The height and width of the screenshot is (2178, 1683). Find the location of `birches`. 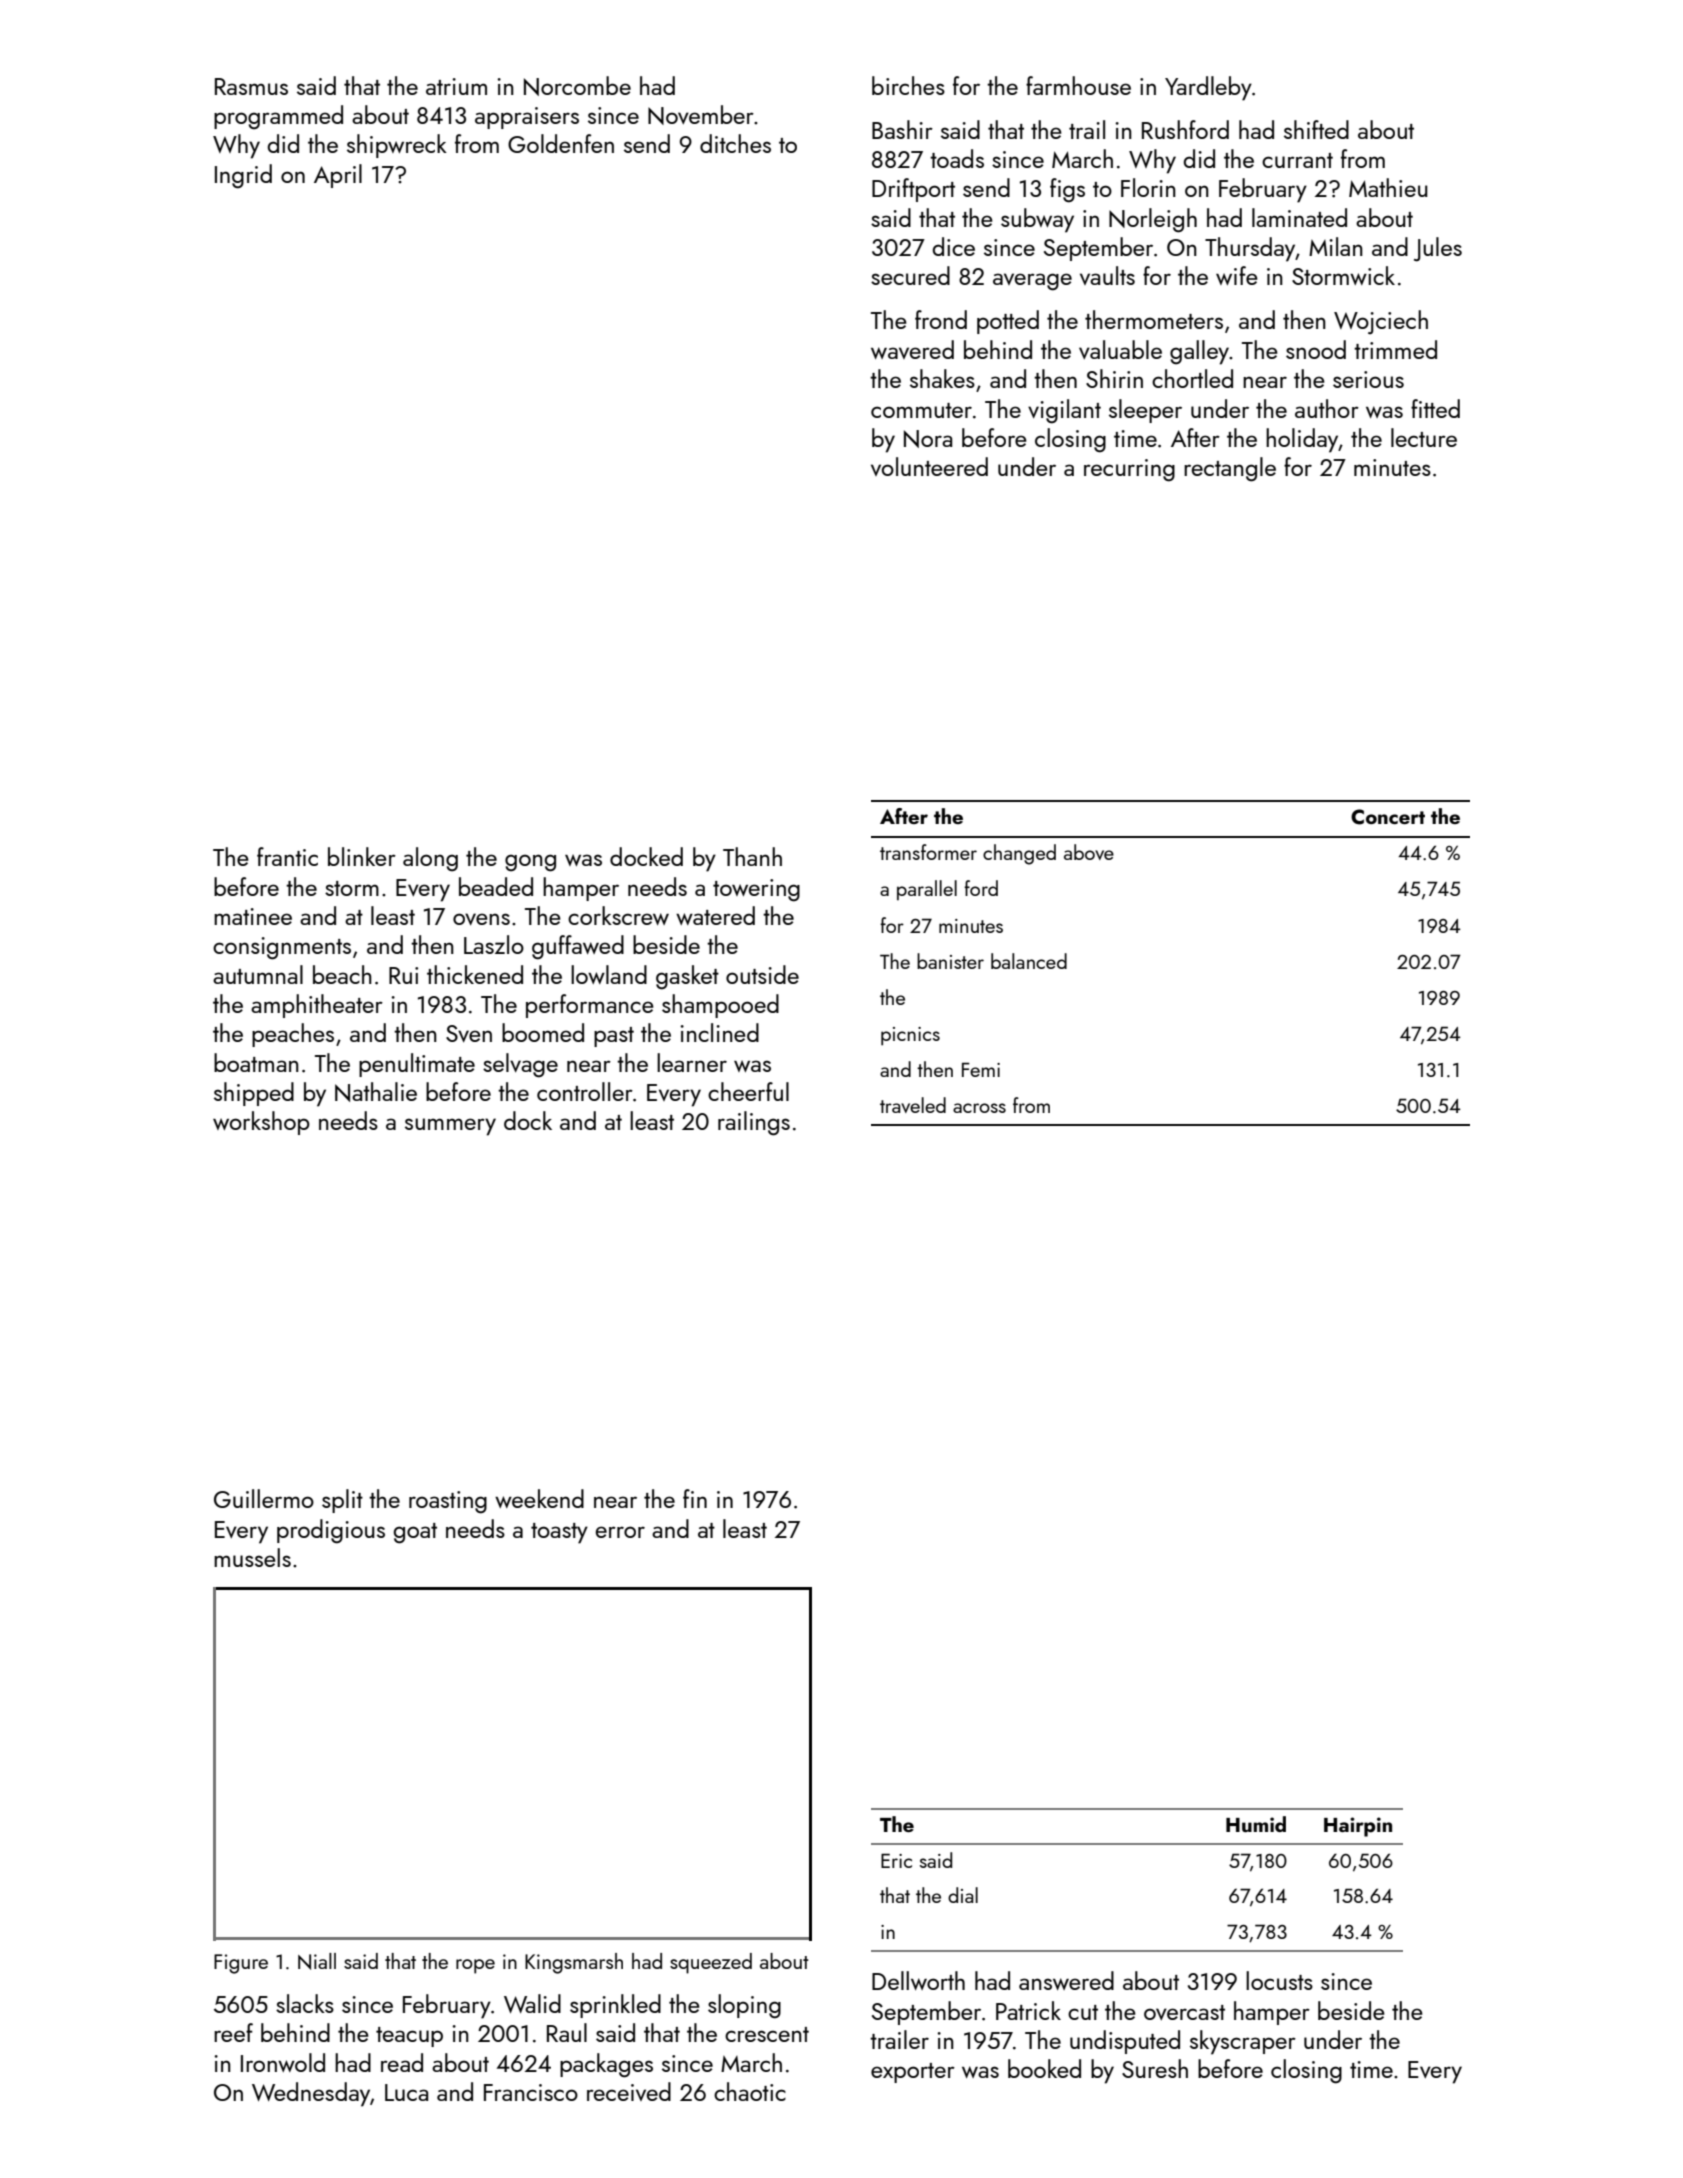

birches is located at coordinates (908, 85).
